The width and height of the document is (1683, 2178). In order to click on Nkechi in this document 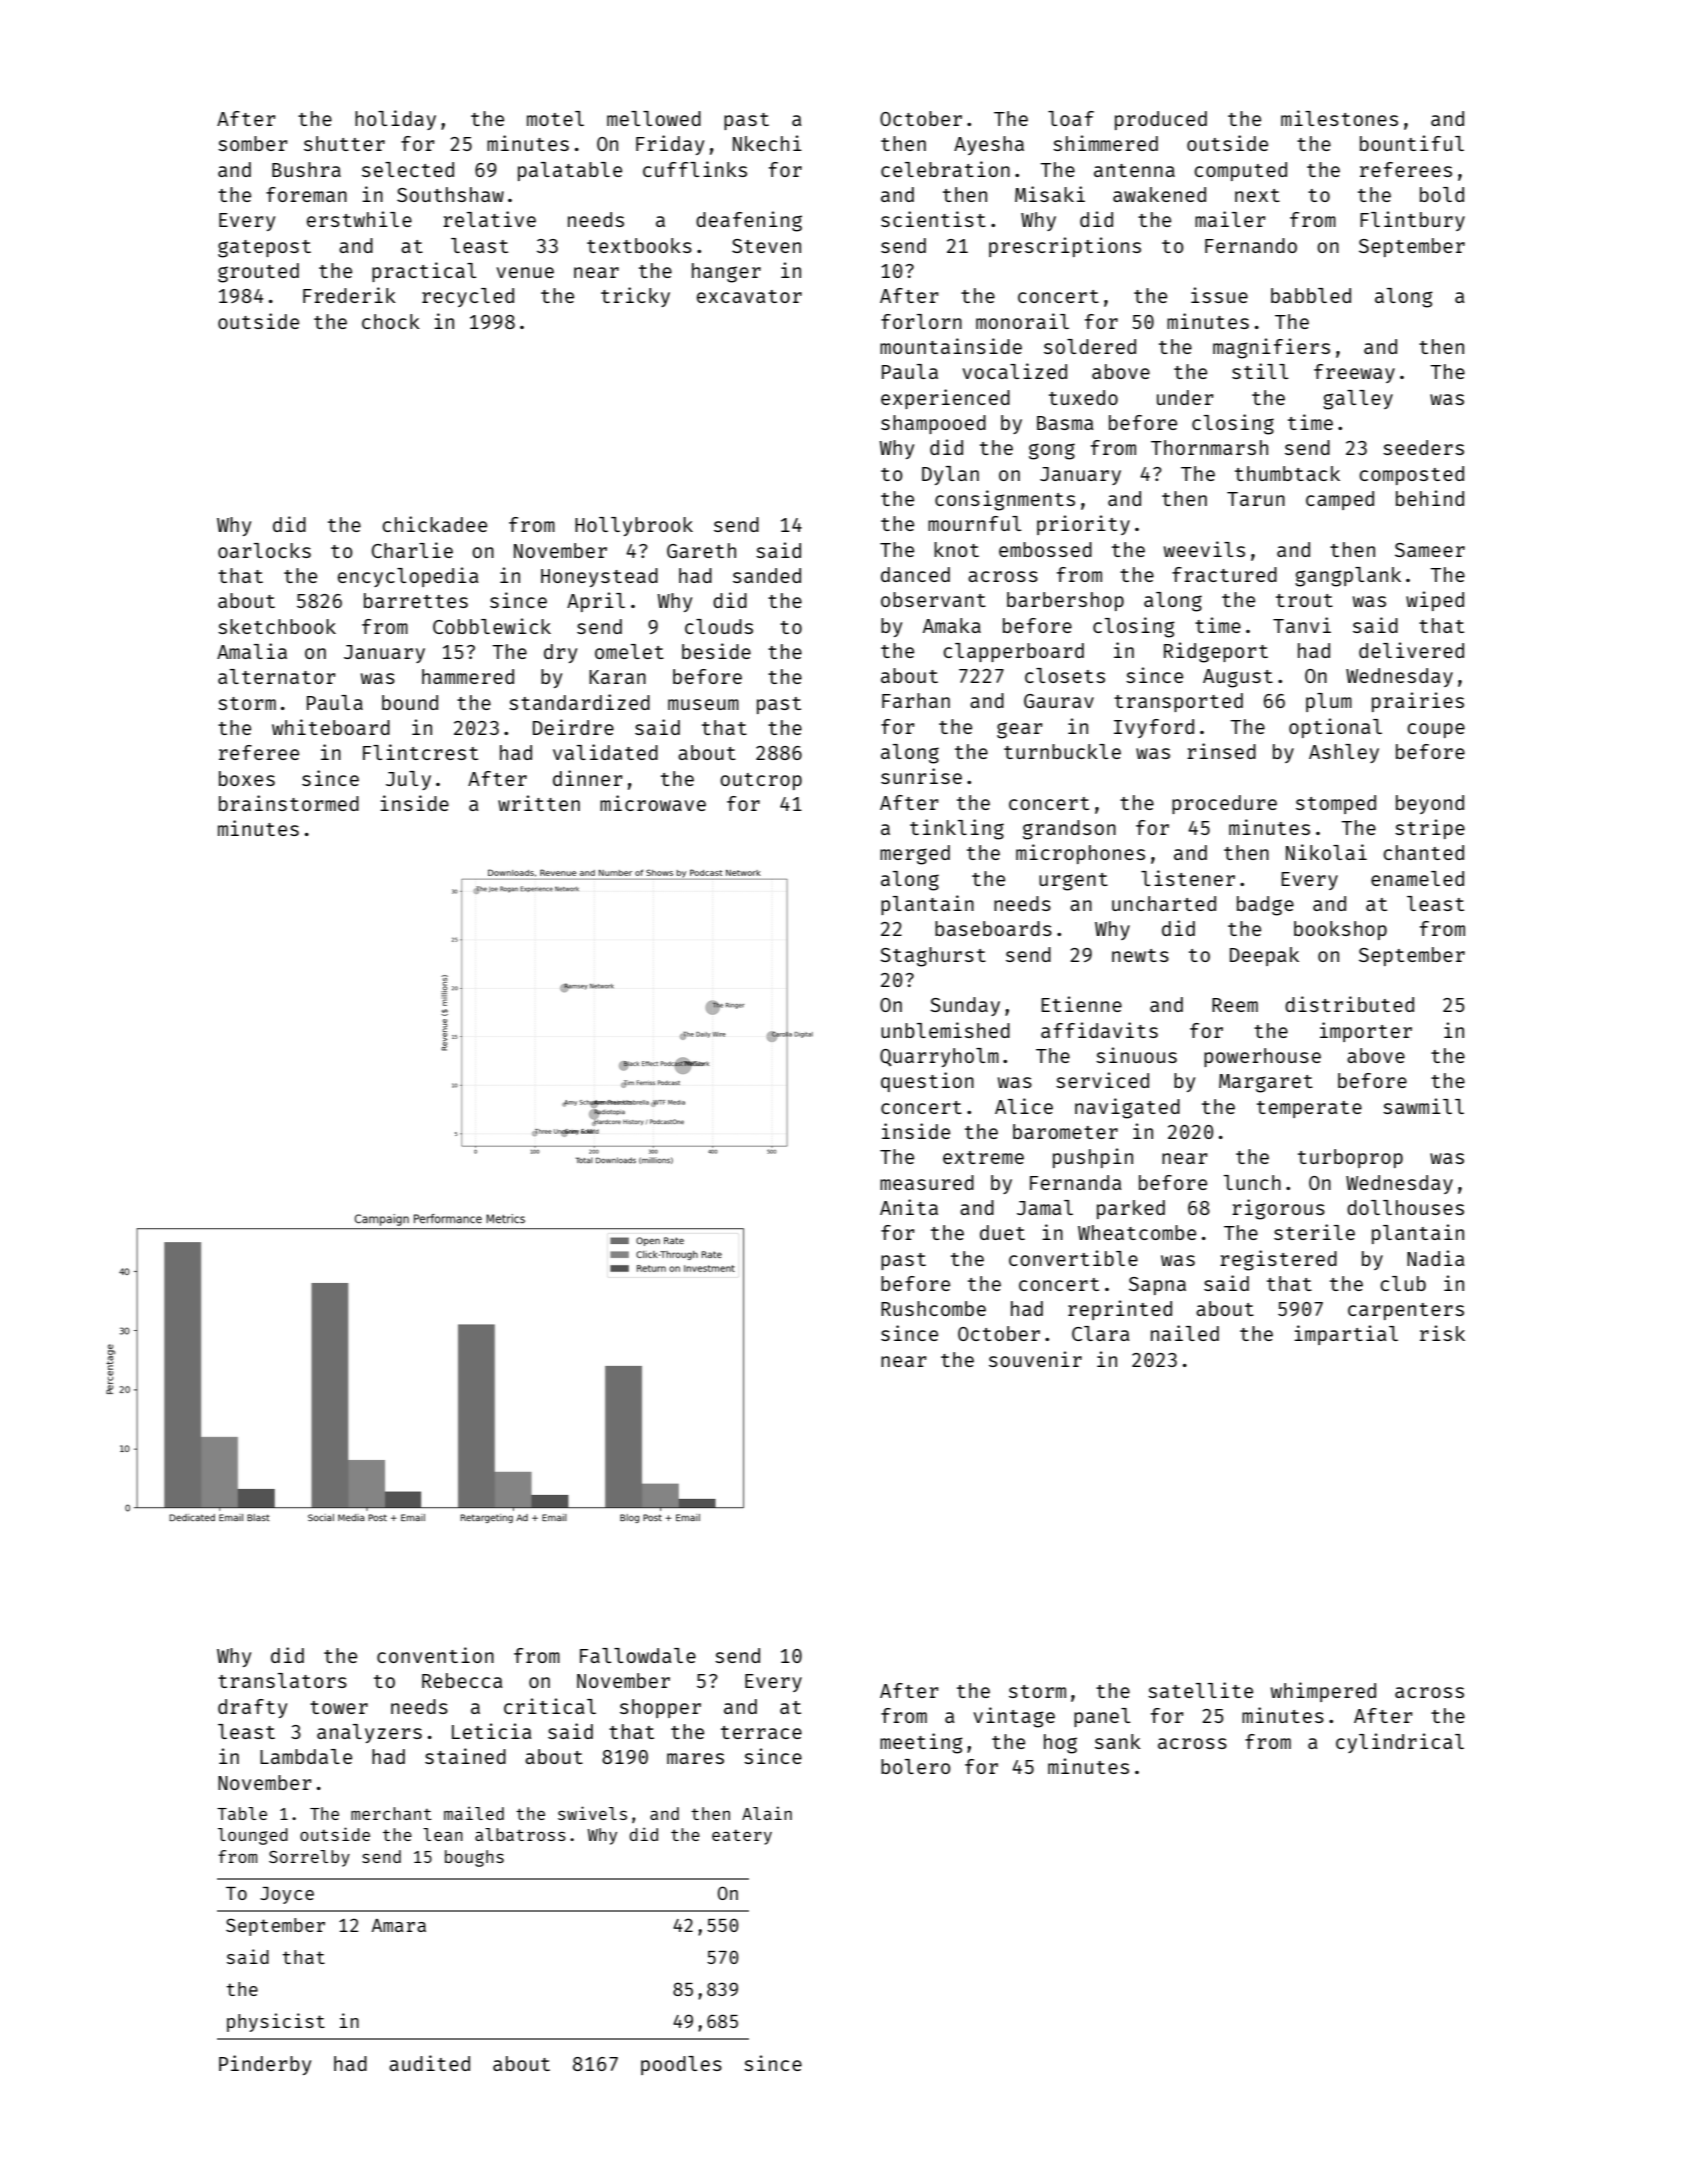, I will do `click(767, 143)`.
